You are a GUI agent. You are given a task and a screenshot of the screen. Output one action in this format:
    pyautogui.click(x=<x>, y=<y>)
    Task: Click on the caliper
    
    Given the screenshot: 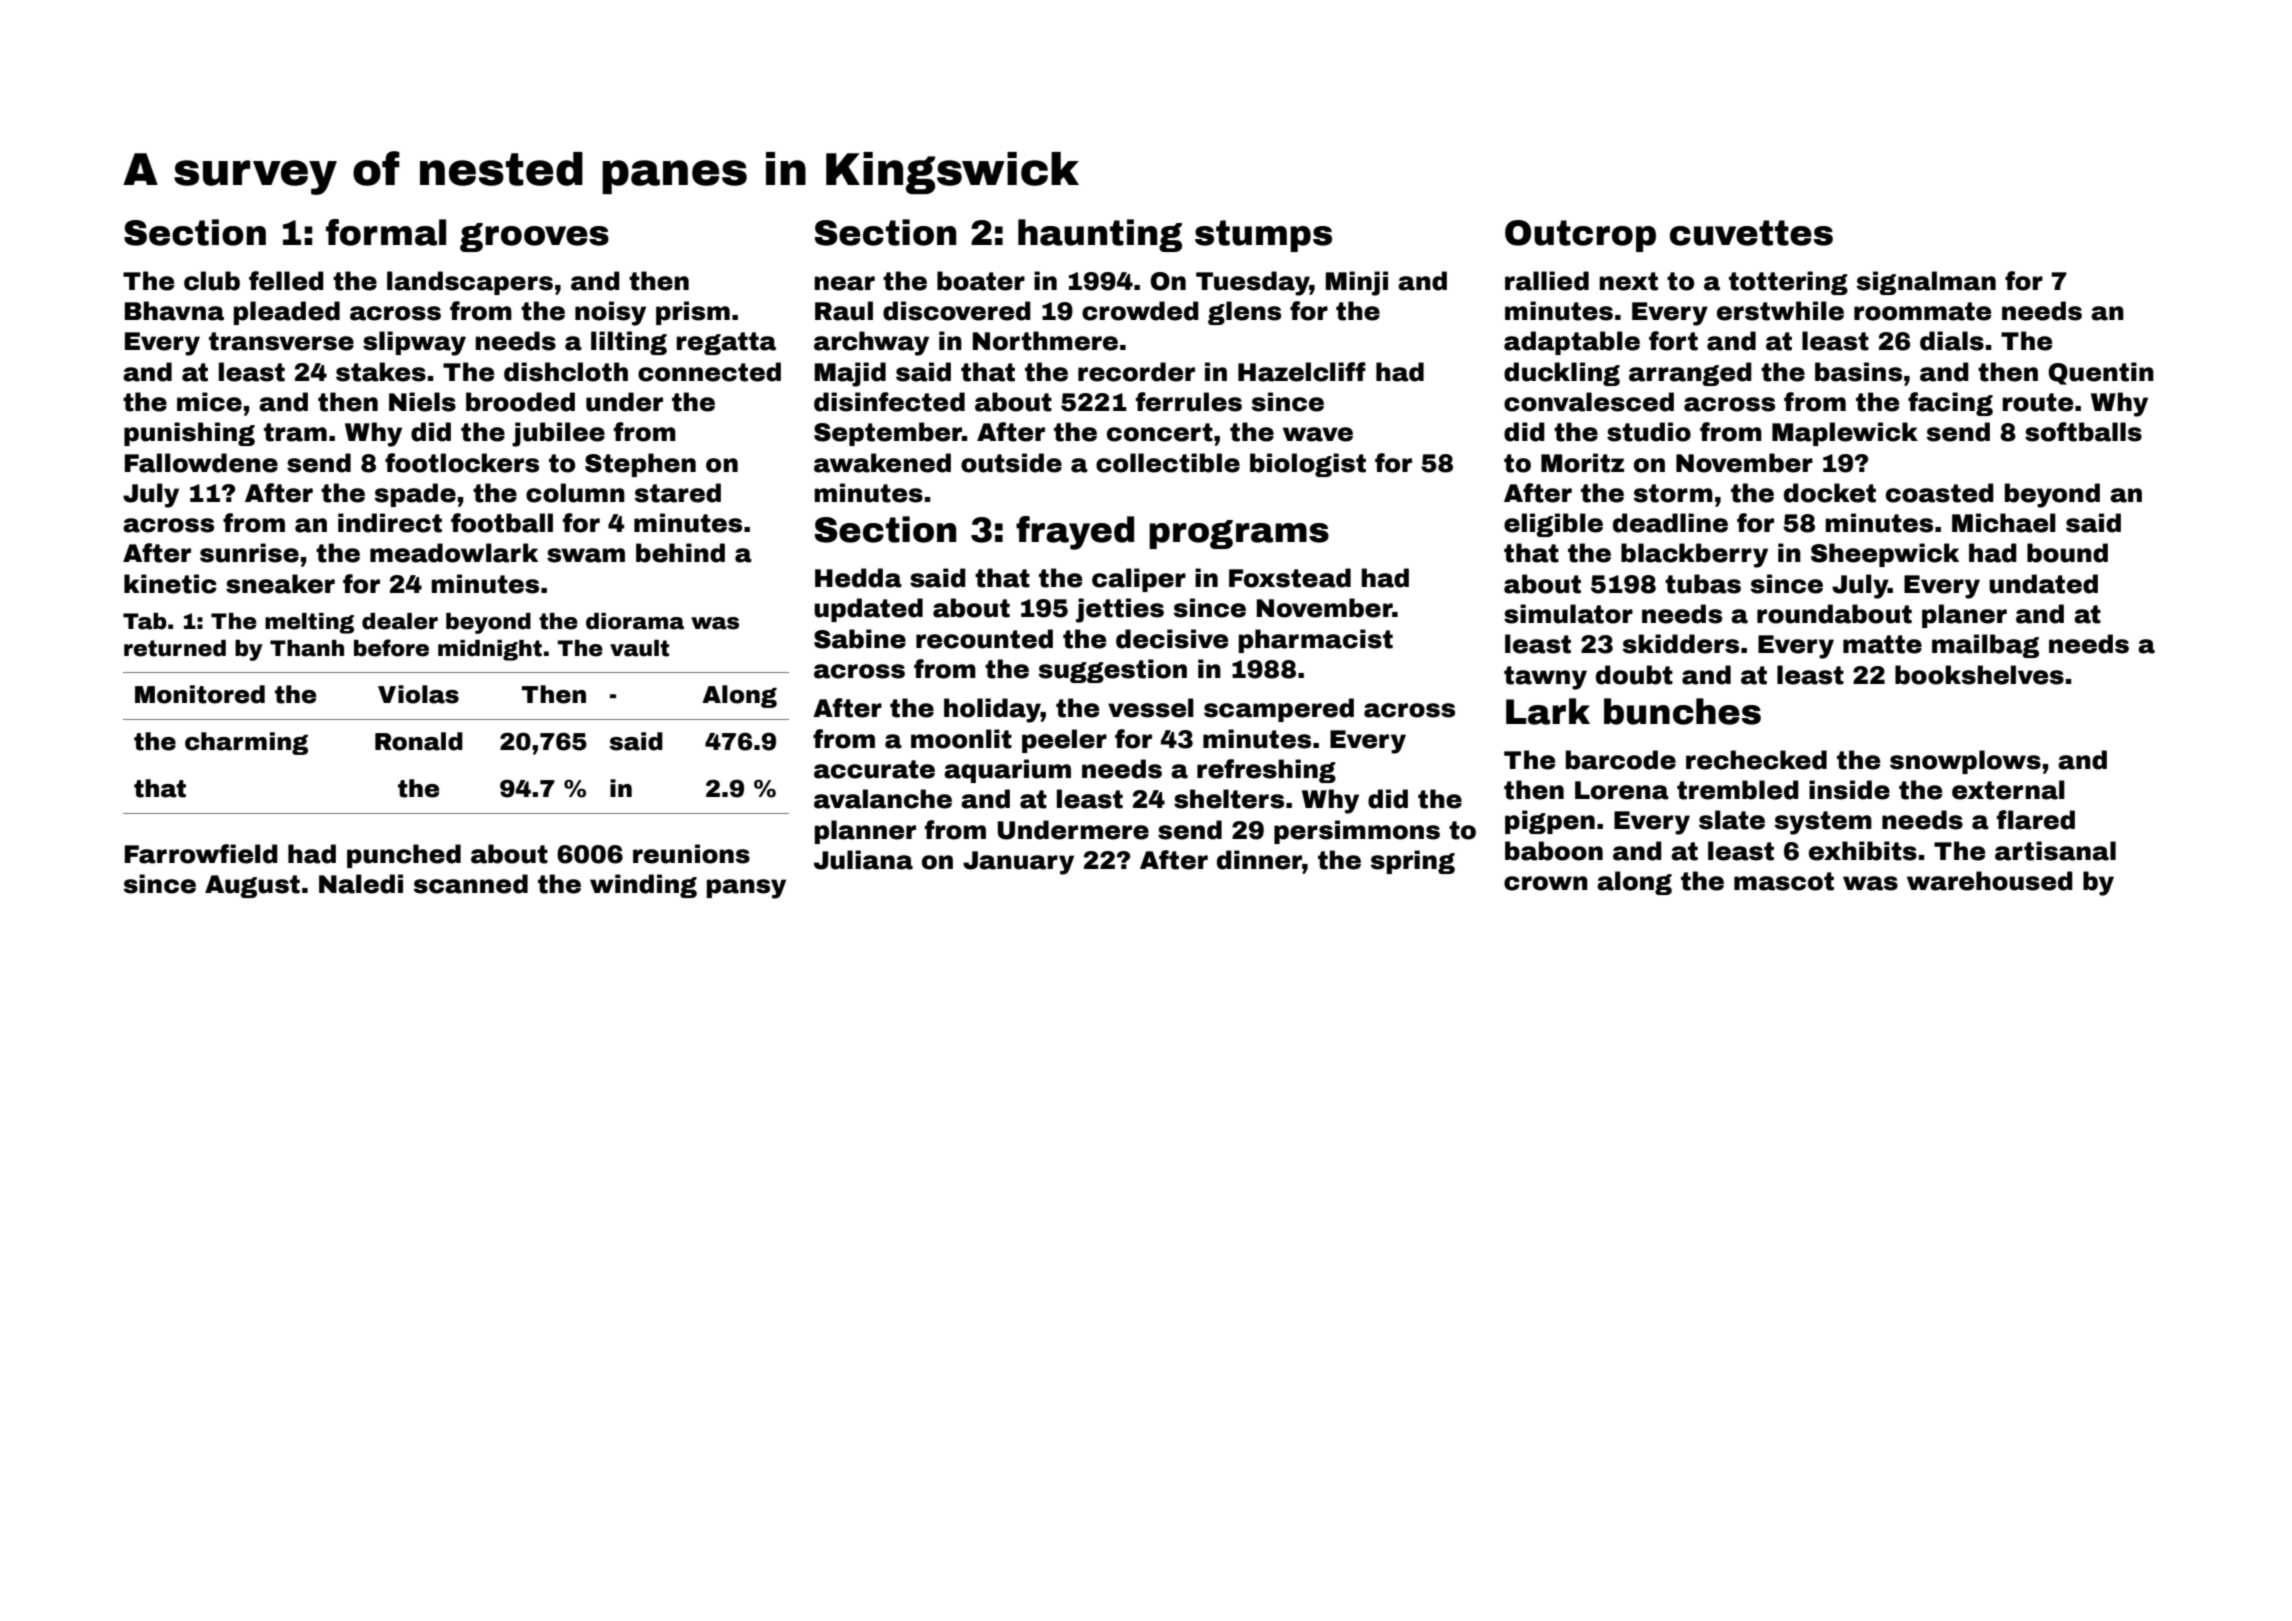 What is the action you would take?
    pyautogui.click(x=1139, y=580)
